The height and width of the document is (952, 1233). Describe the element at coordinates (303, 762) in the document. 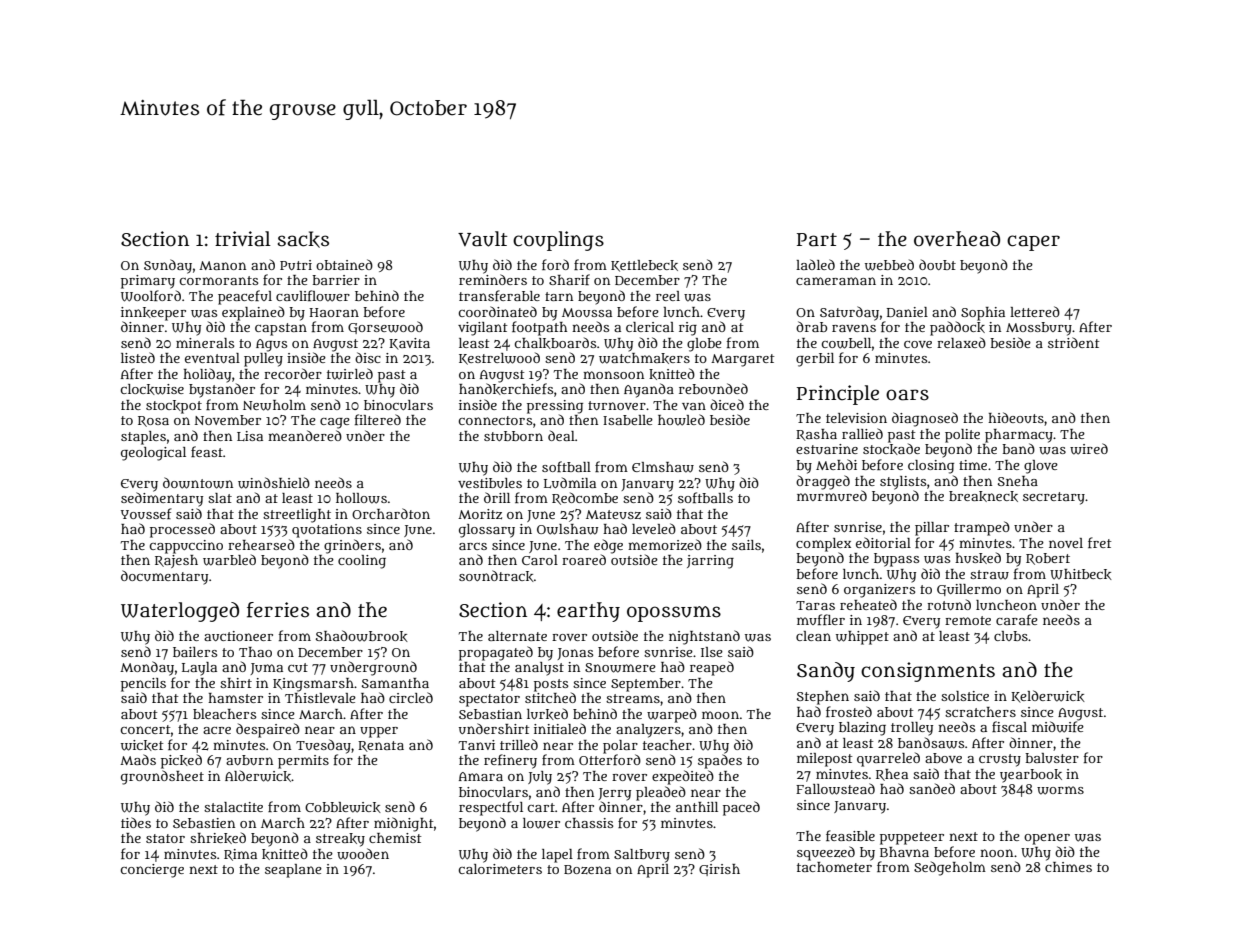

I see `permits` at that location.
